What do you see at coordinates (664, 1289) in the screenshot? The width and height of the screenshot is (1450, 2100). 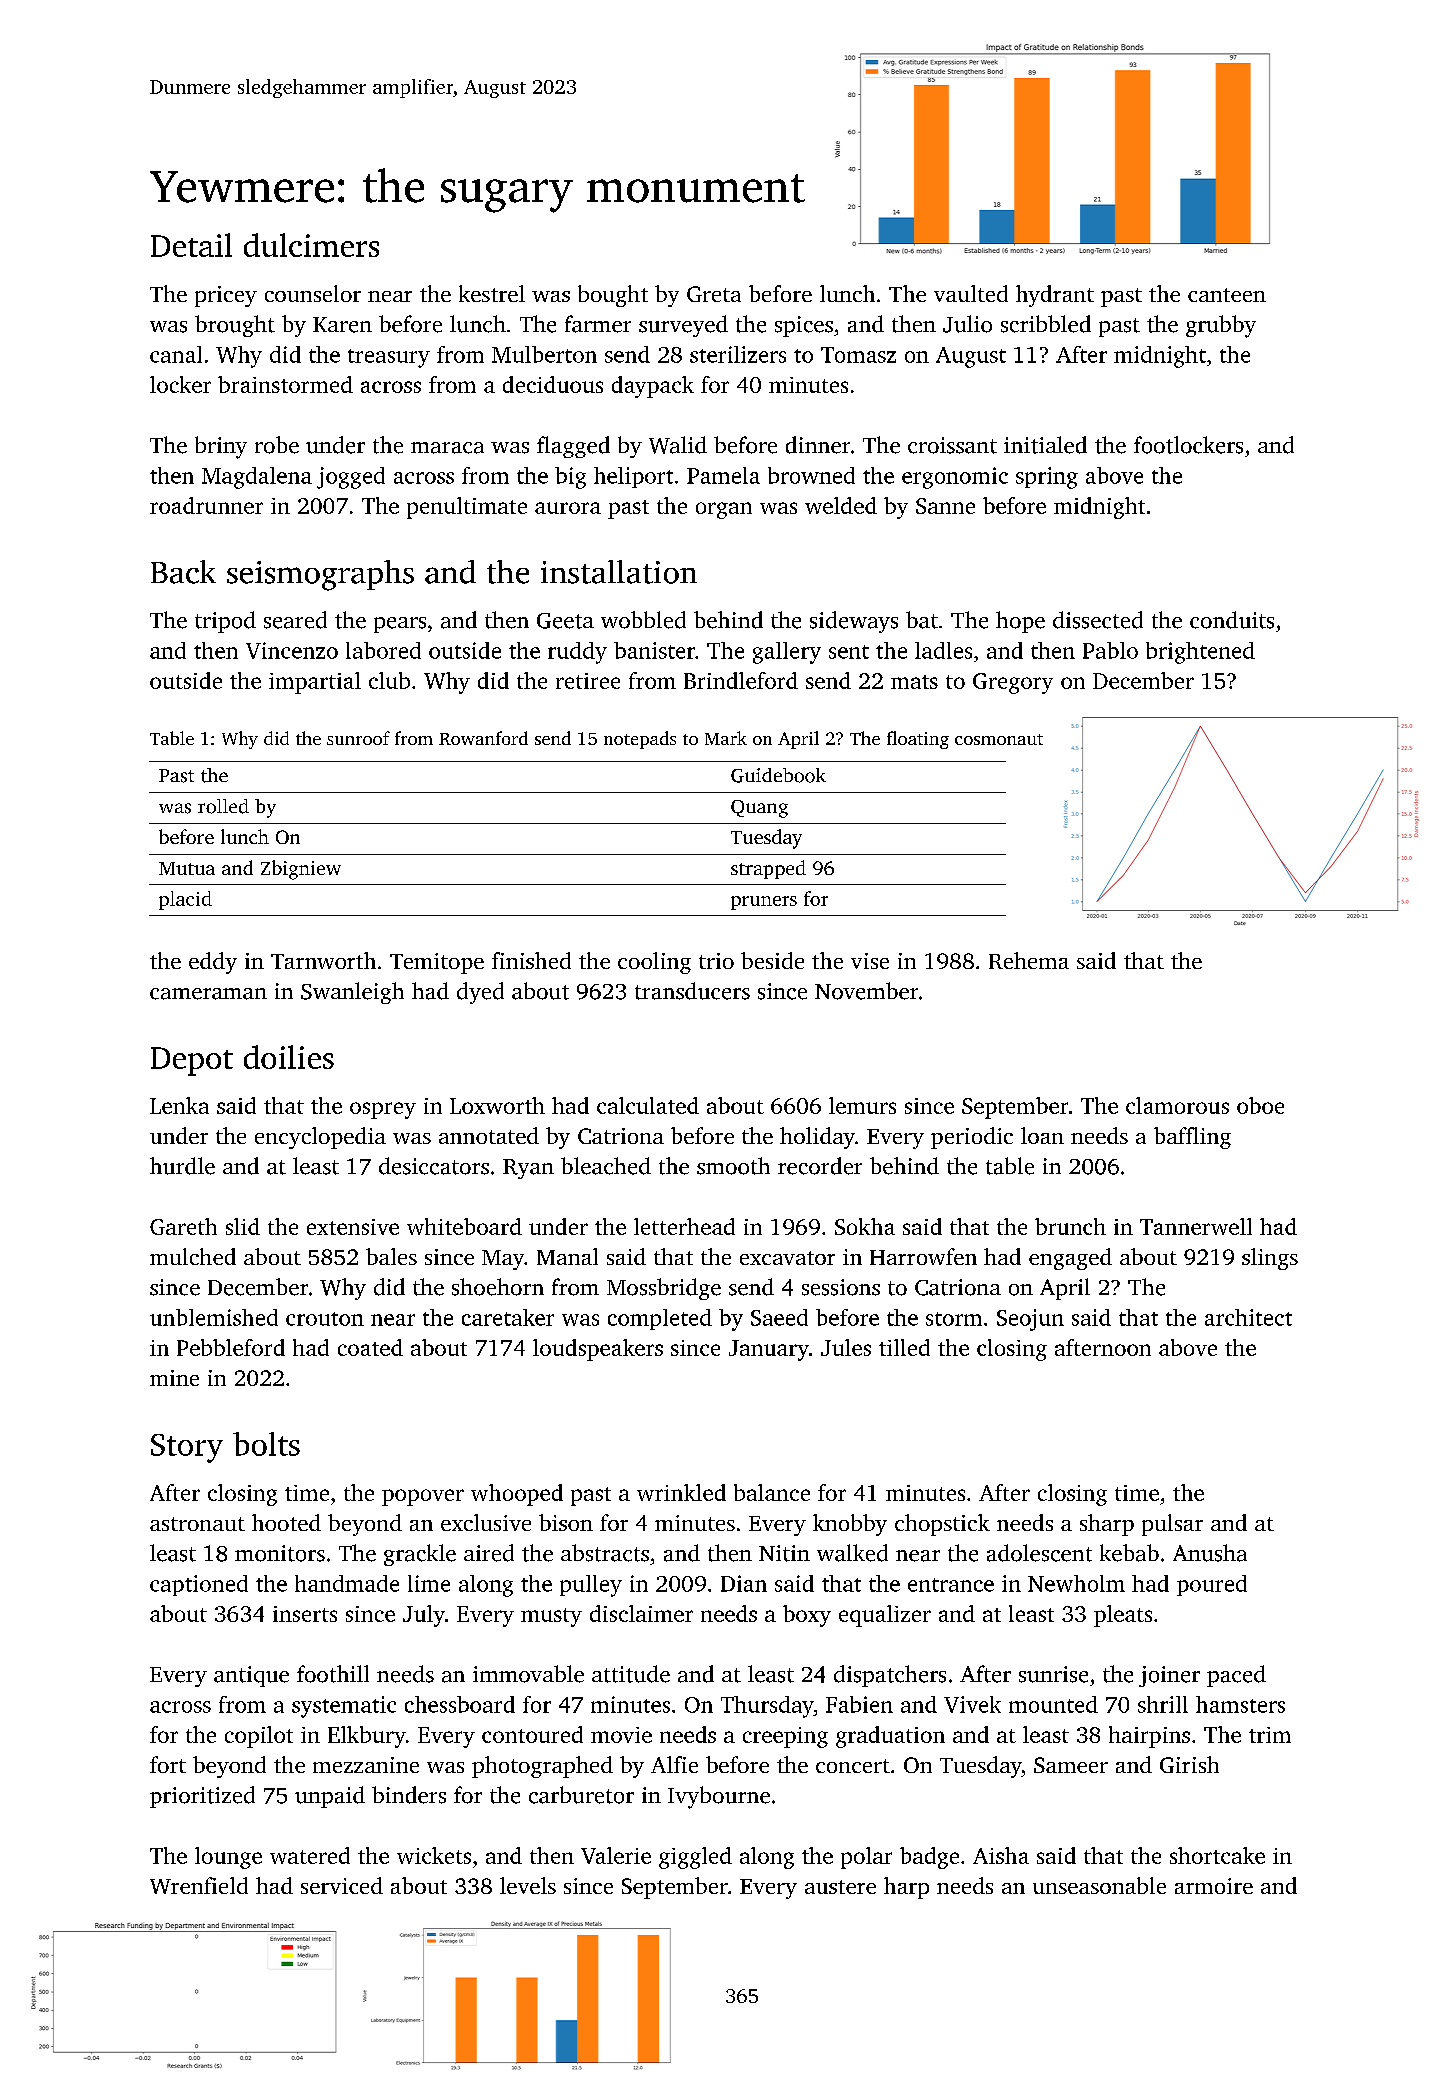 I see `Mossbridge` at bounding box center [664, 1289].
